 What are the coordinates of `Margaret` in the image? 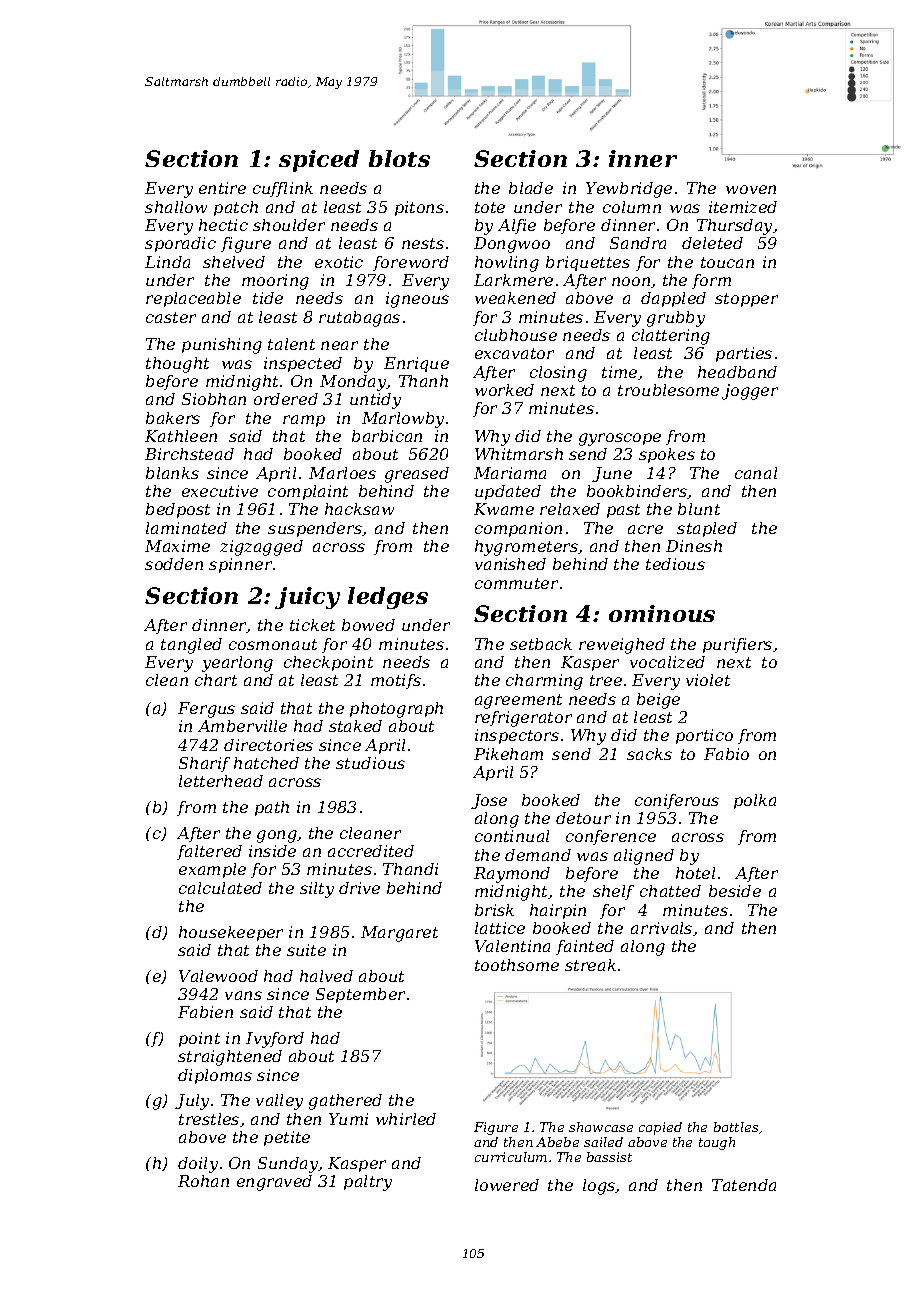 It's located at (399, 934).
